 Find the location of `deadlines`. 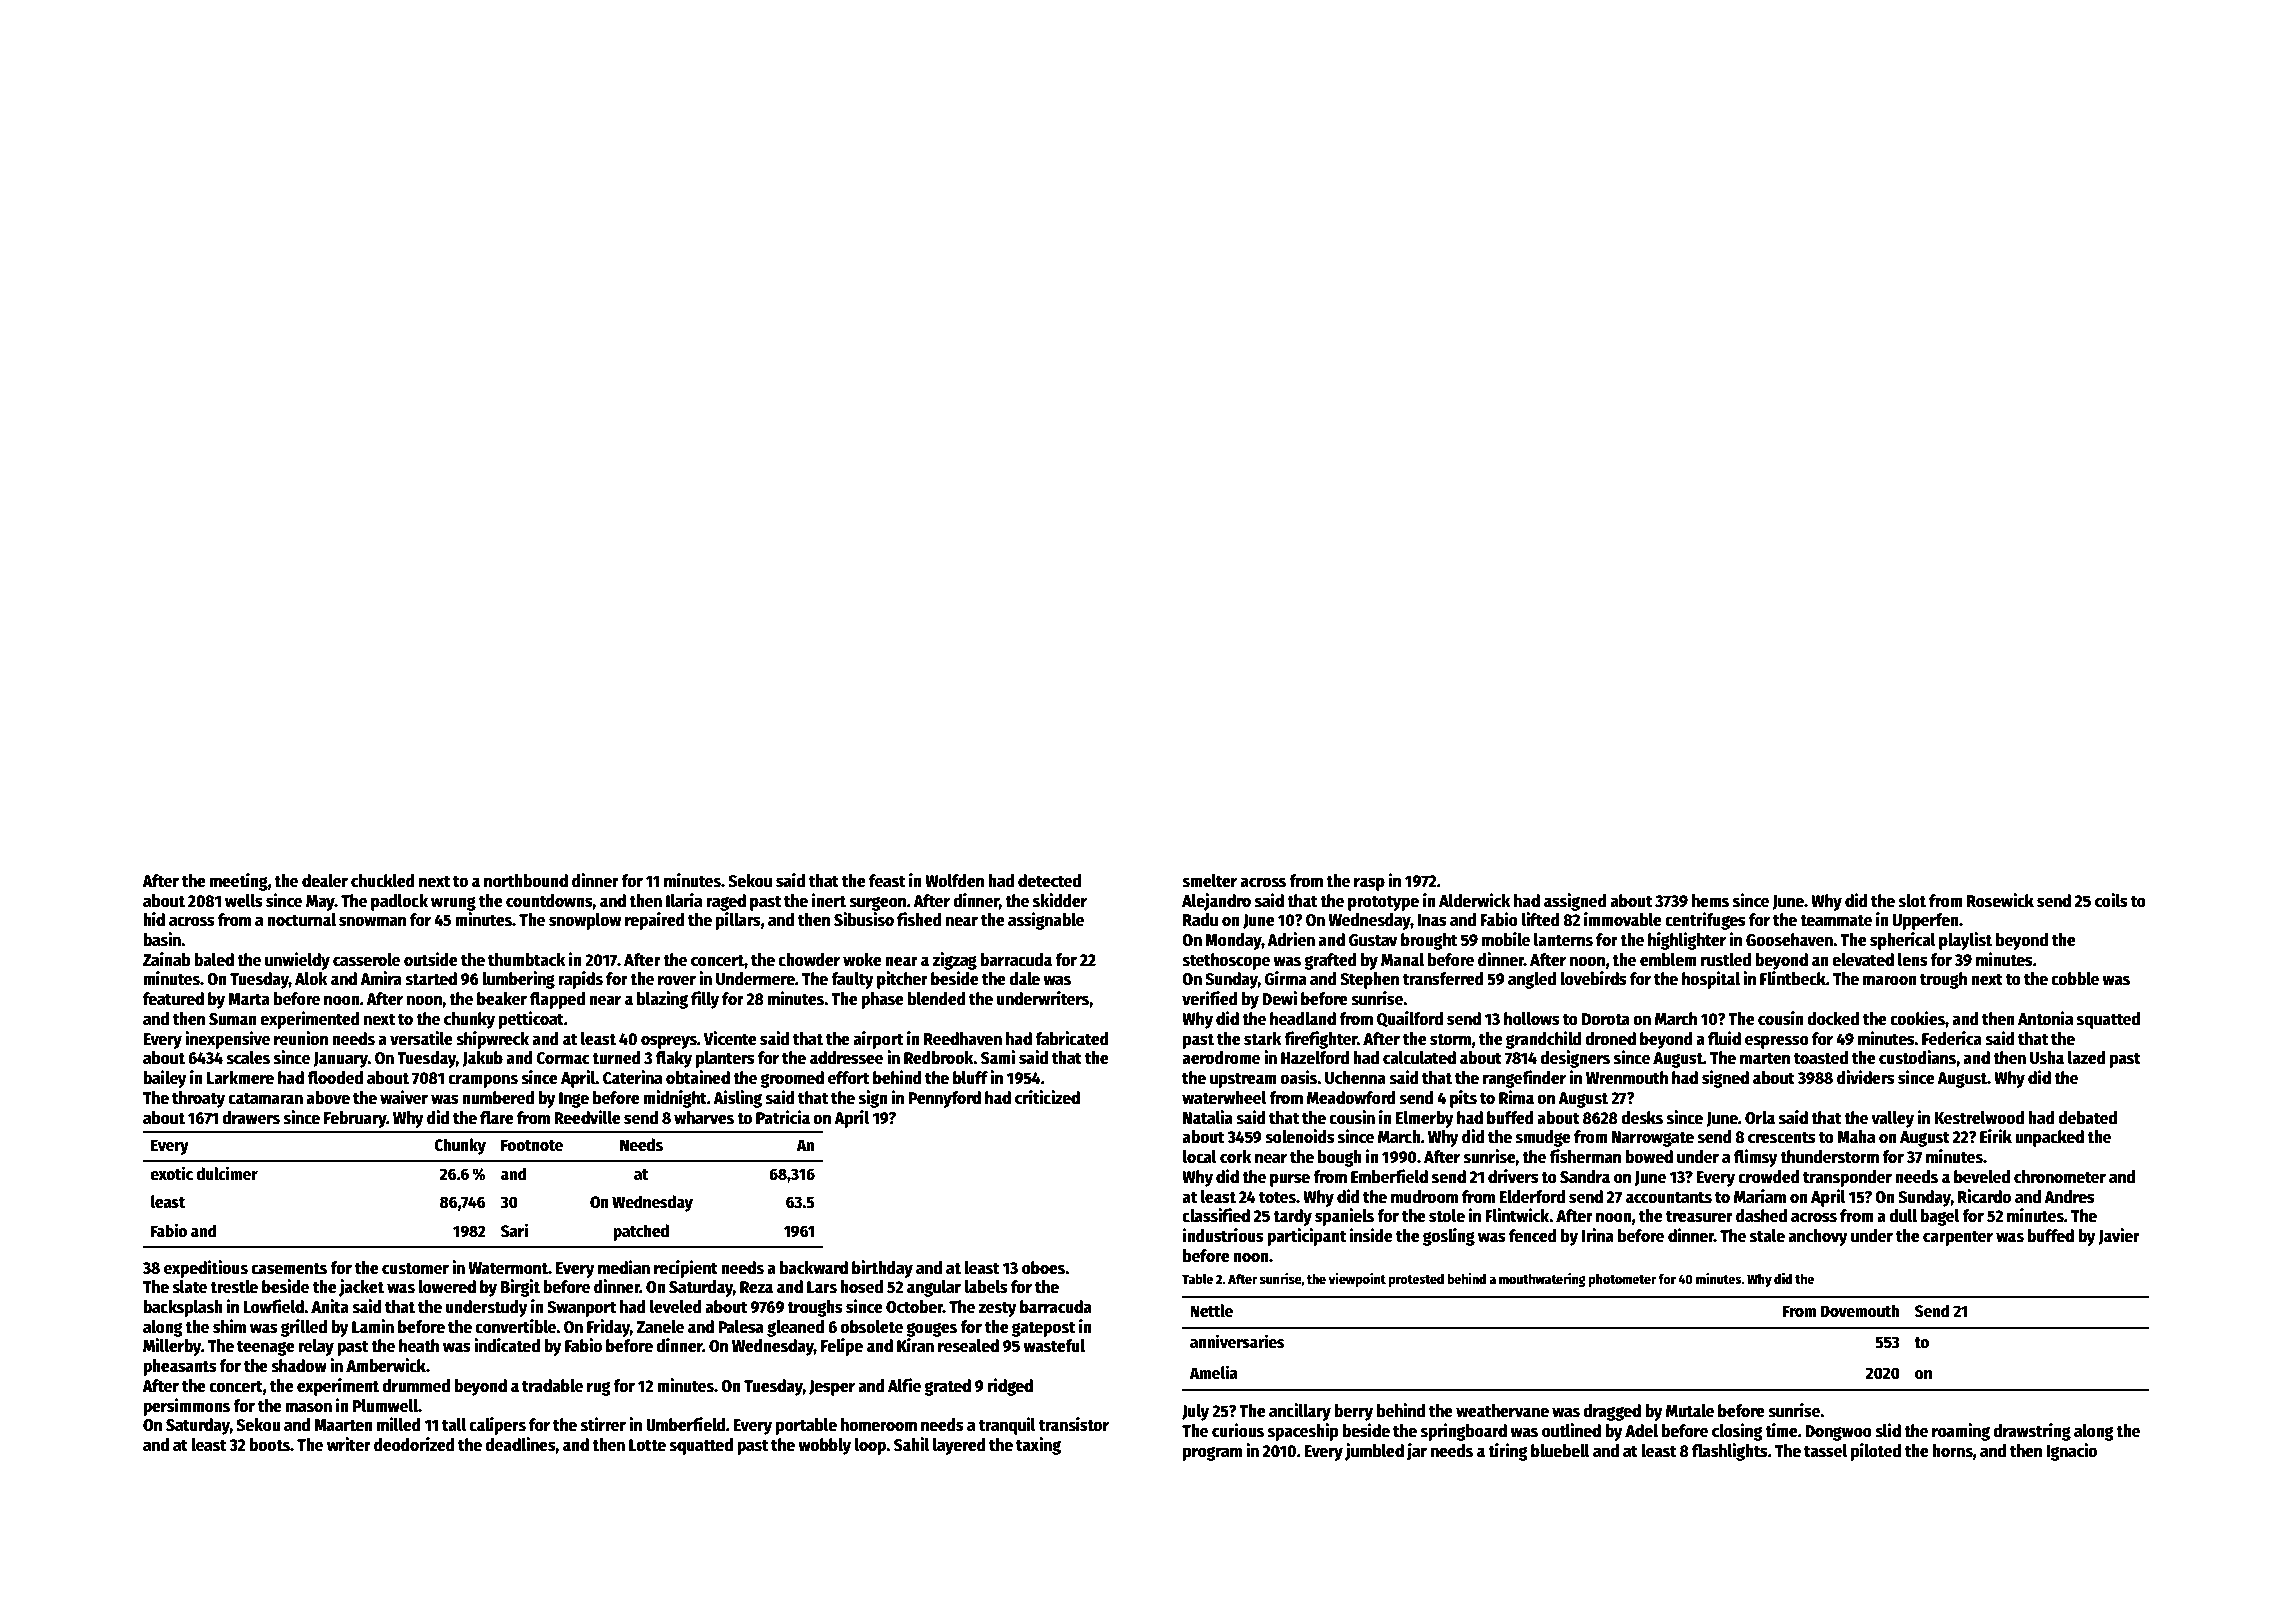

deadlines is located at coordinates (520, 1444).
